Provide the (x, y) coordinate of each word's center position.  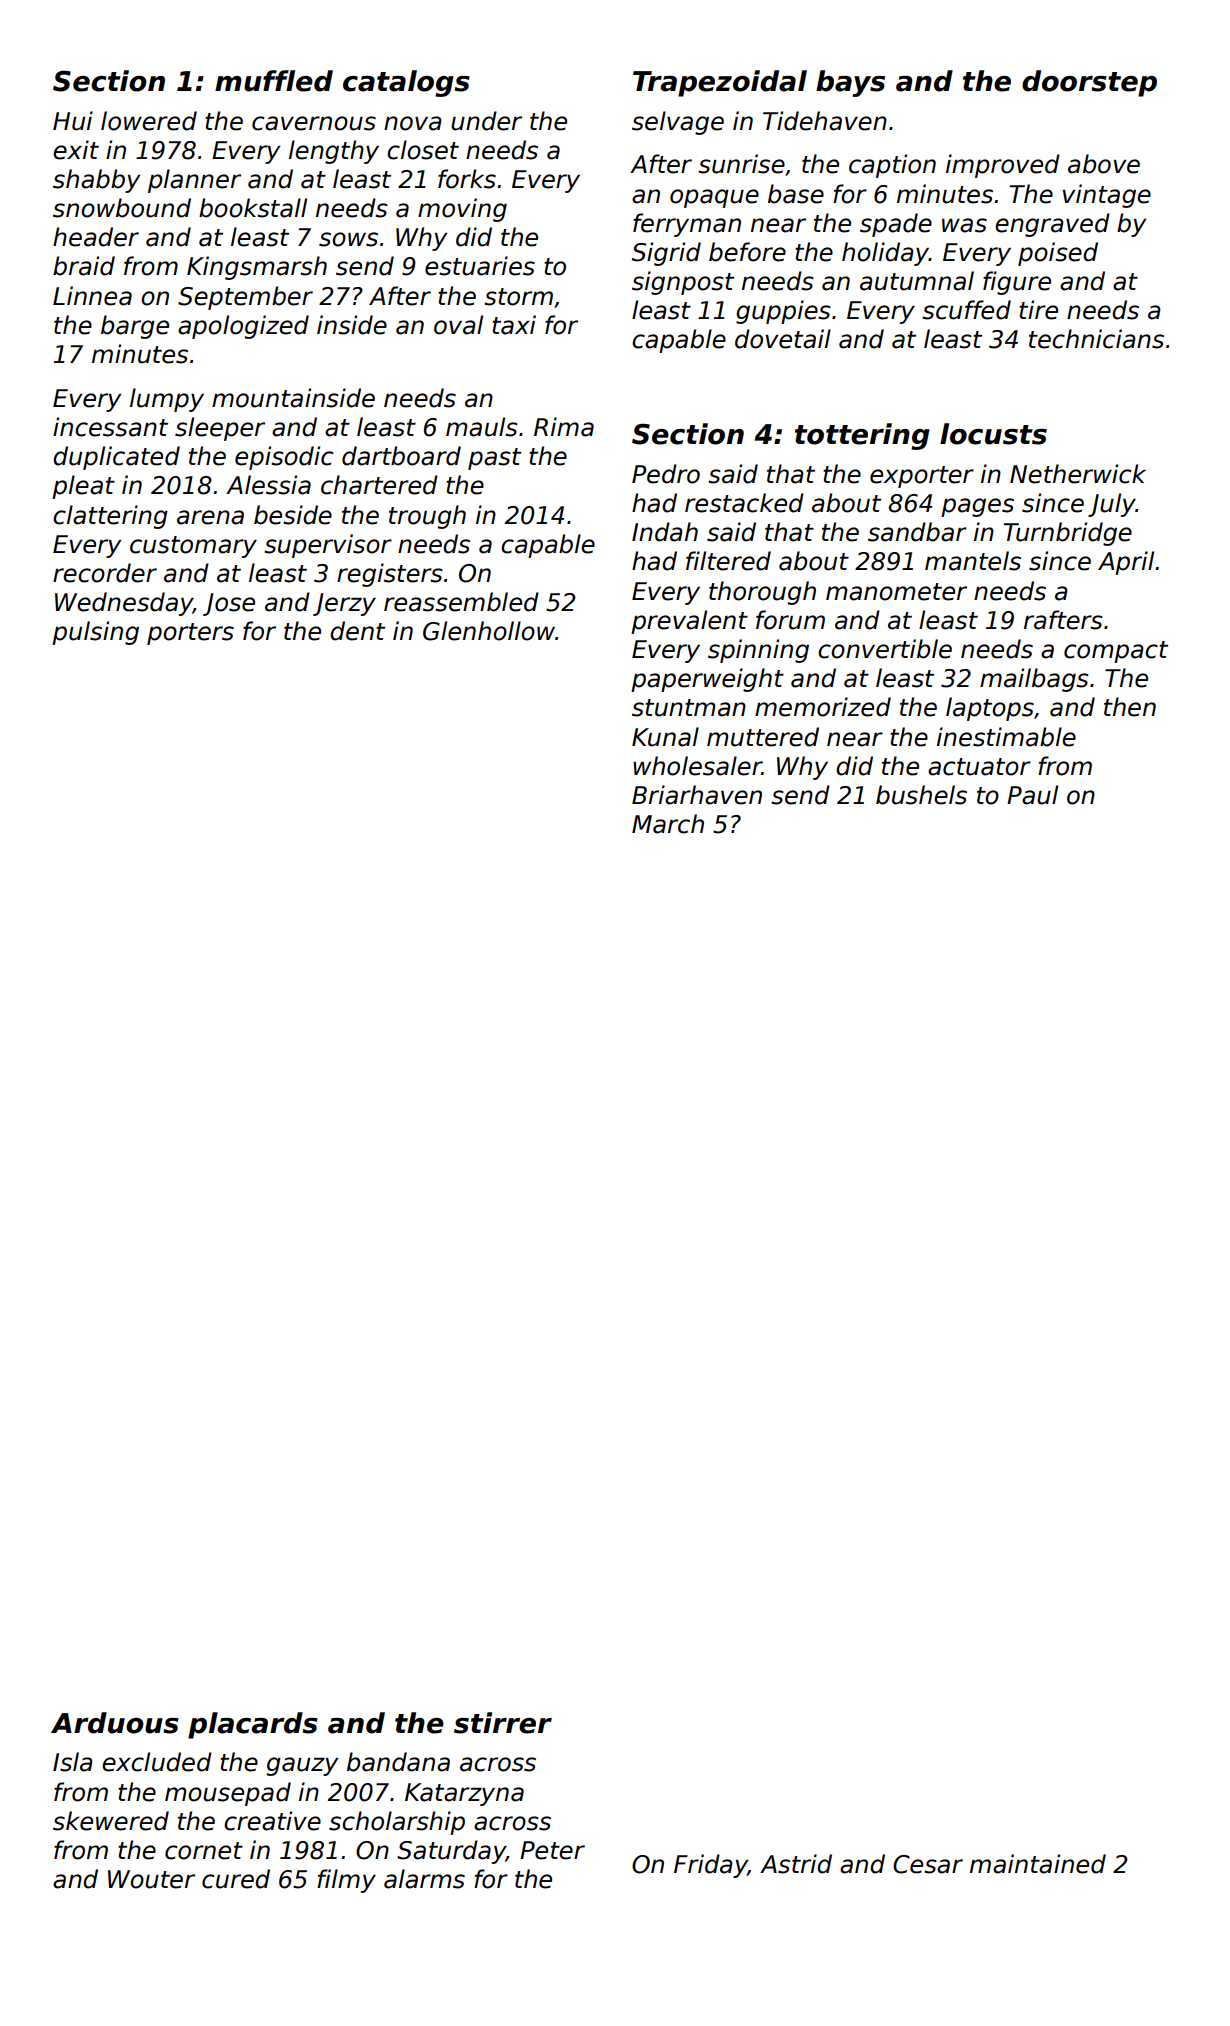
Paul (1032, 795)
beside (293, 515)
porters (190, 634)
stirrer (503, 1723)
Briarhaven (697, 795)
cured (236, 1879)
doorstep (1089, 83)
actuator (979, 767)
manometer (896, 592)
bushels (921, 795)
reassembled (461, 602)
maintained (1038, 1864)
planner (194, 181)
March (668, 824)
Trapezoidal (720, 83)
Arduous (115, 1723)
